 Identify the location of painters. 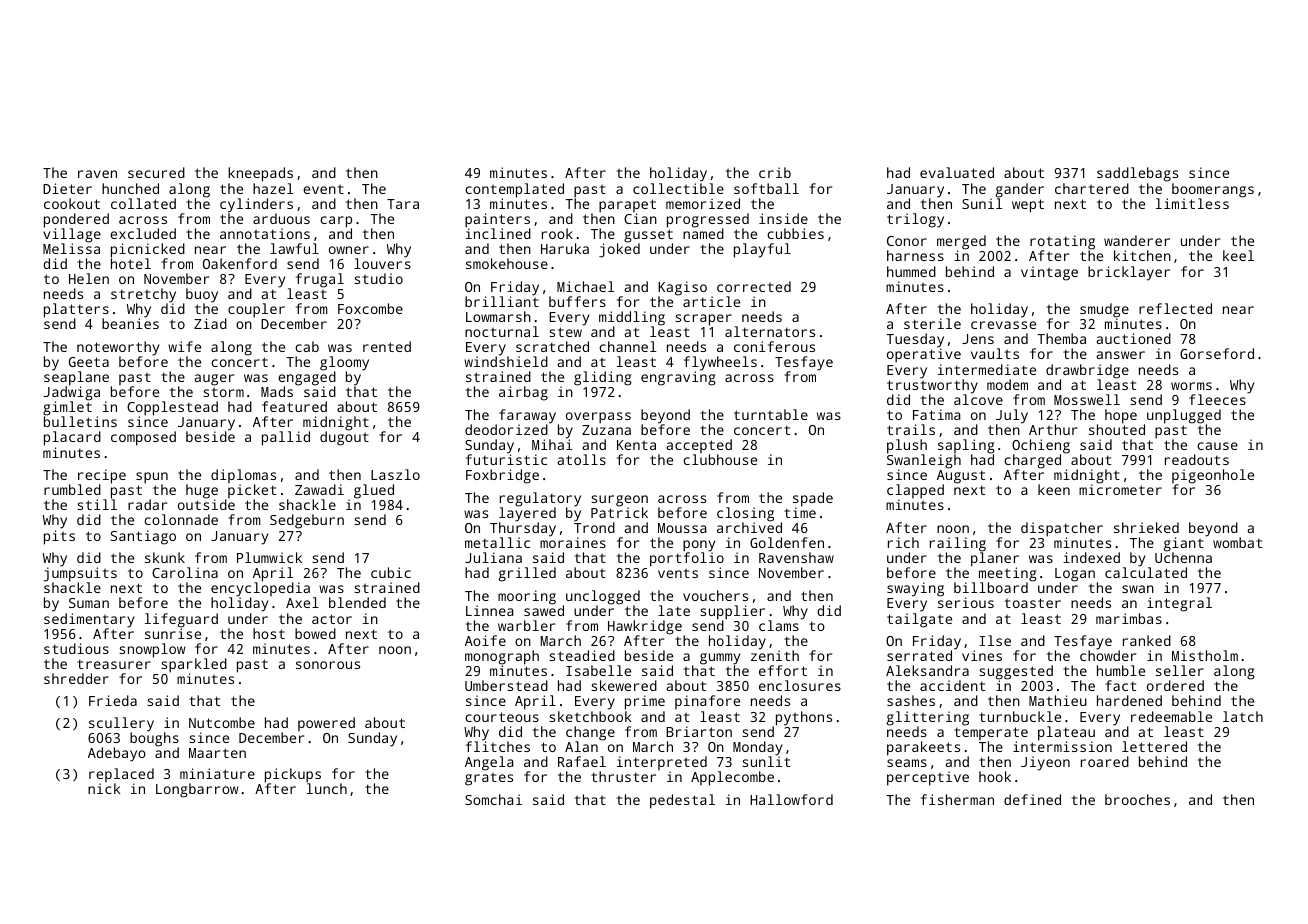
(497, 220).
